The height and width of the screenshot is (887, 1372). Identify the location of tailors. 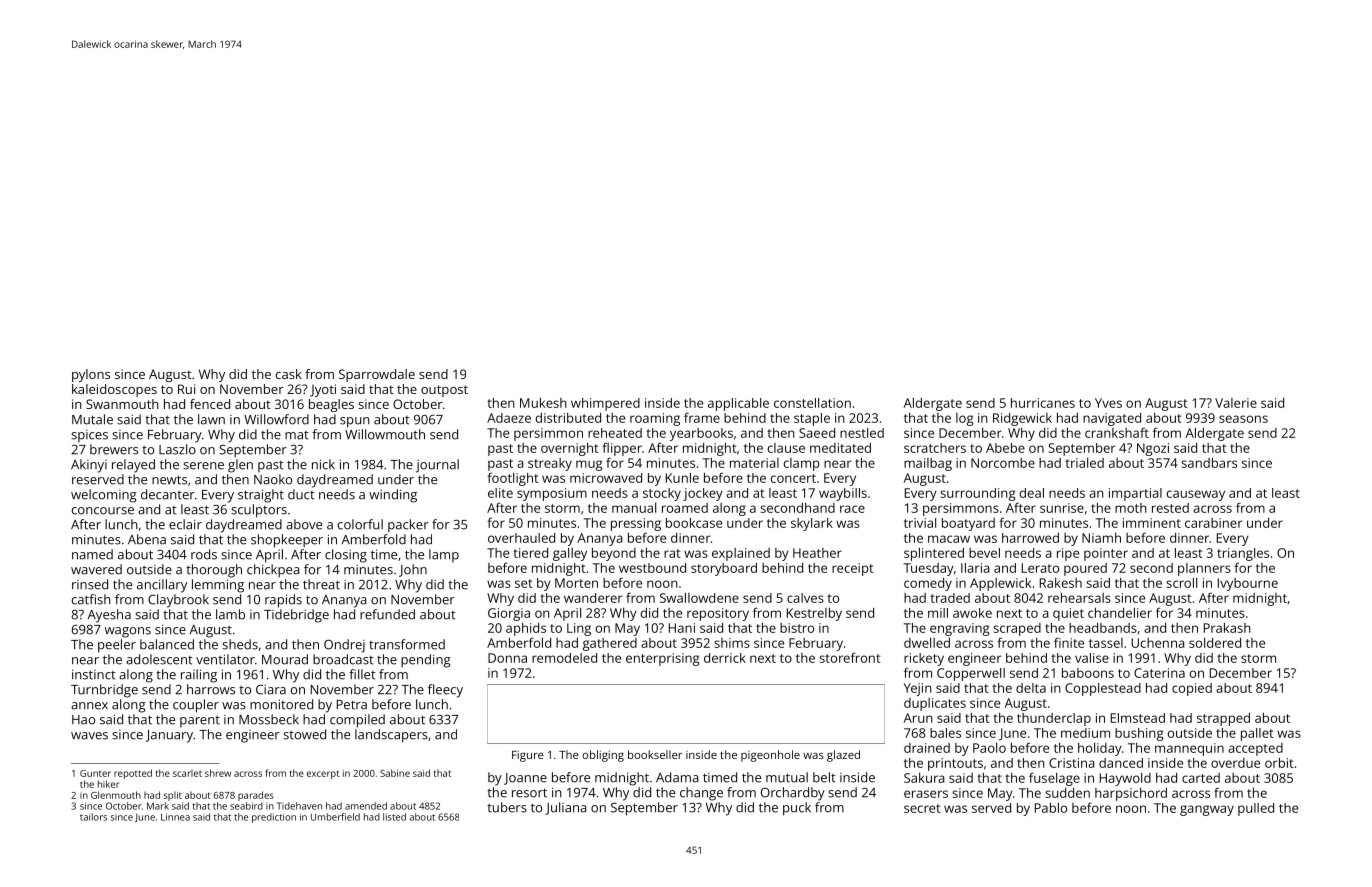
(93, 817).
